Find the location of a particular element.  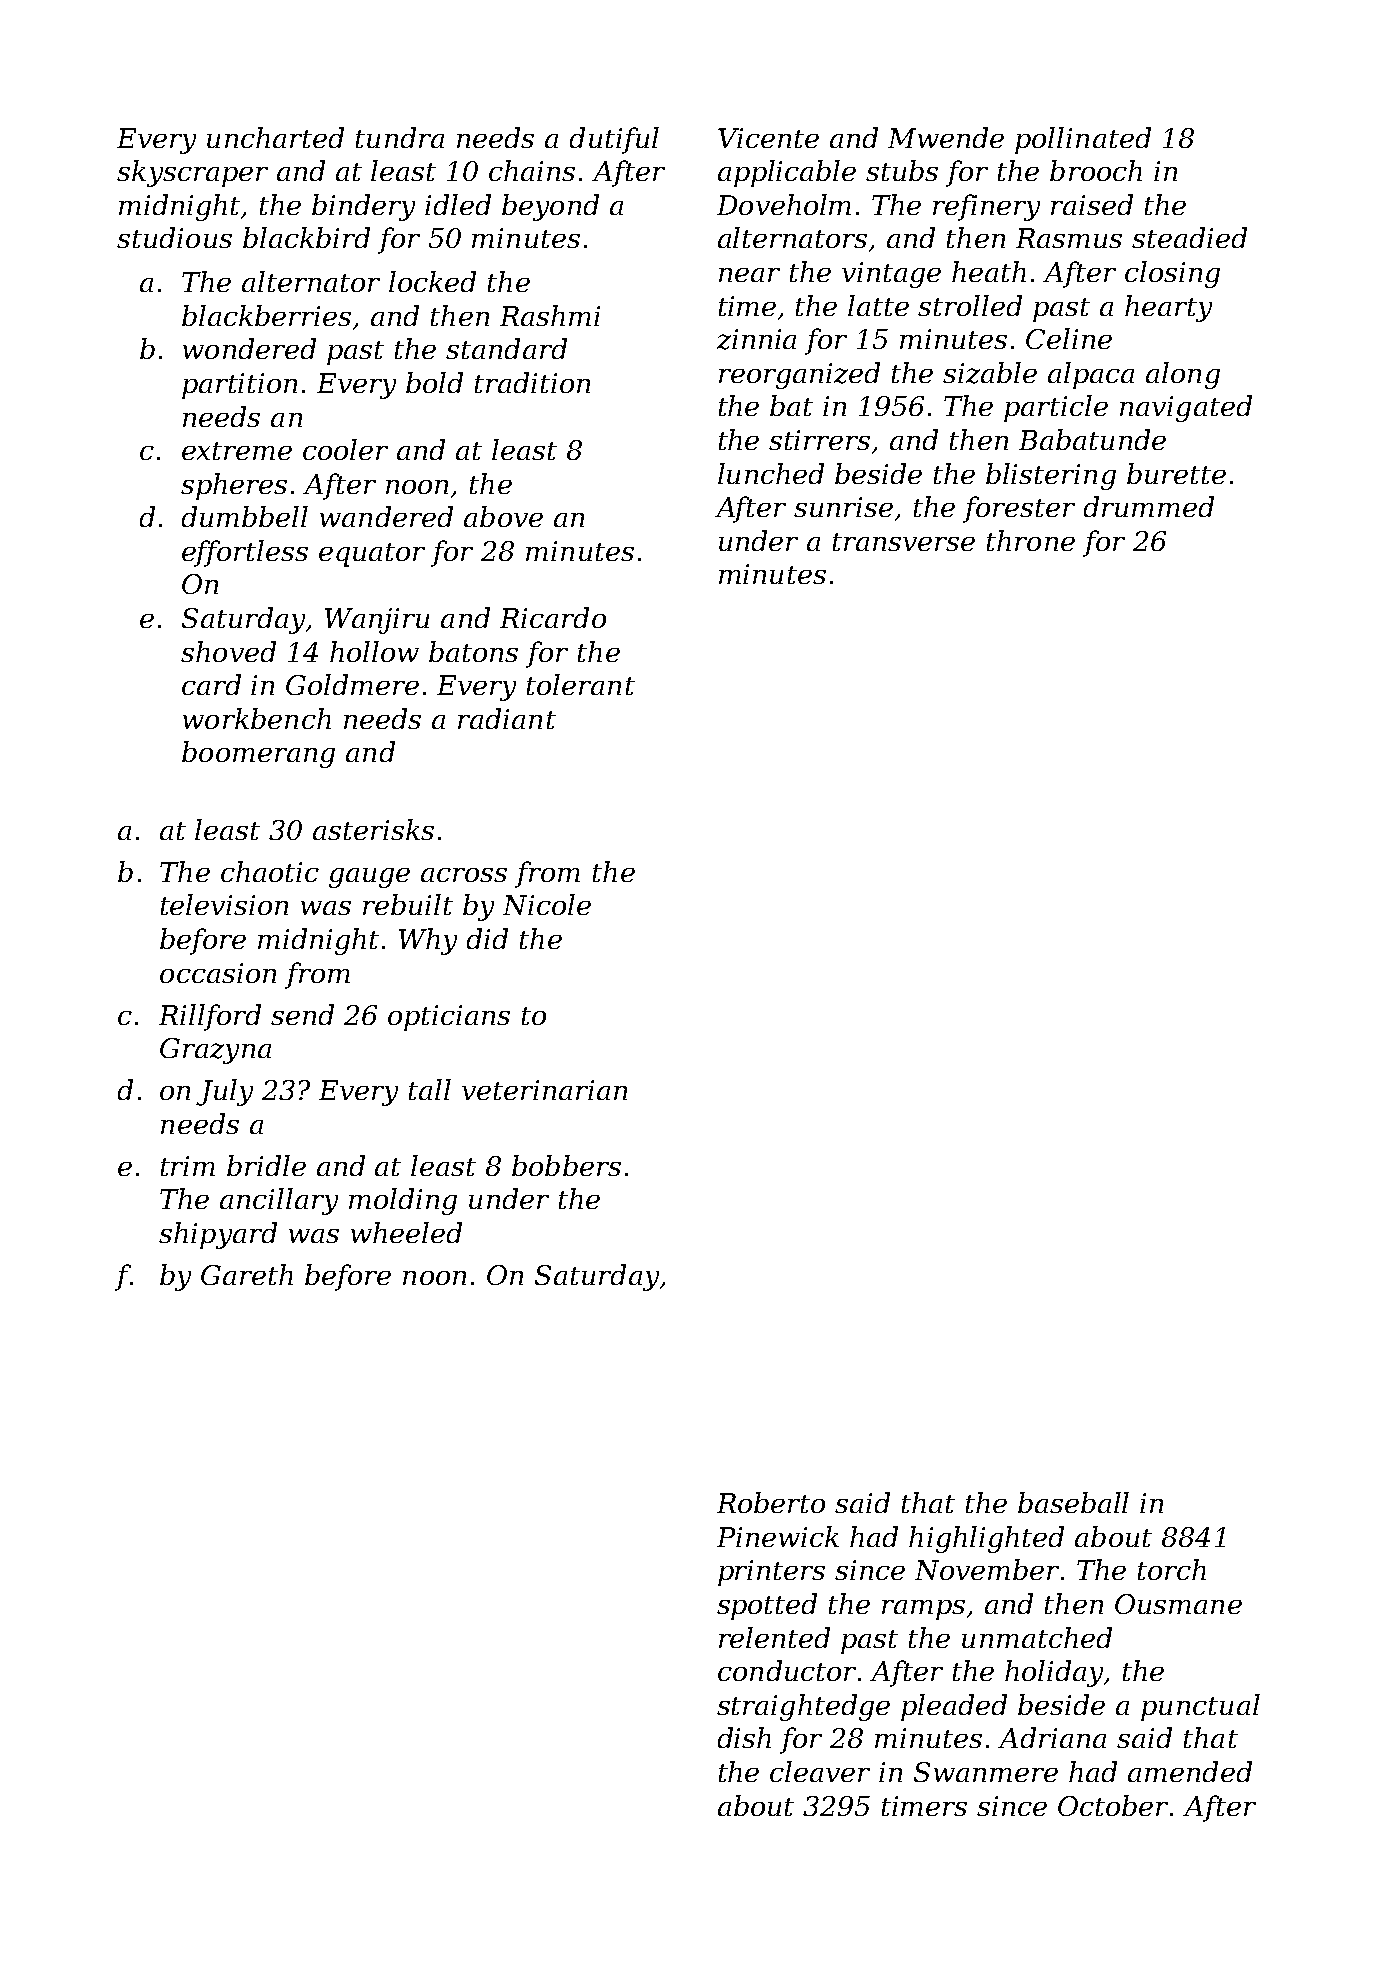

send is located at coordinates (302, 1014).
